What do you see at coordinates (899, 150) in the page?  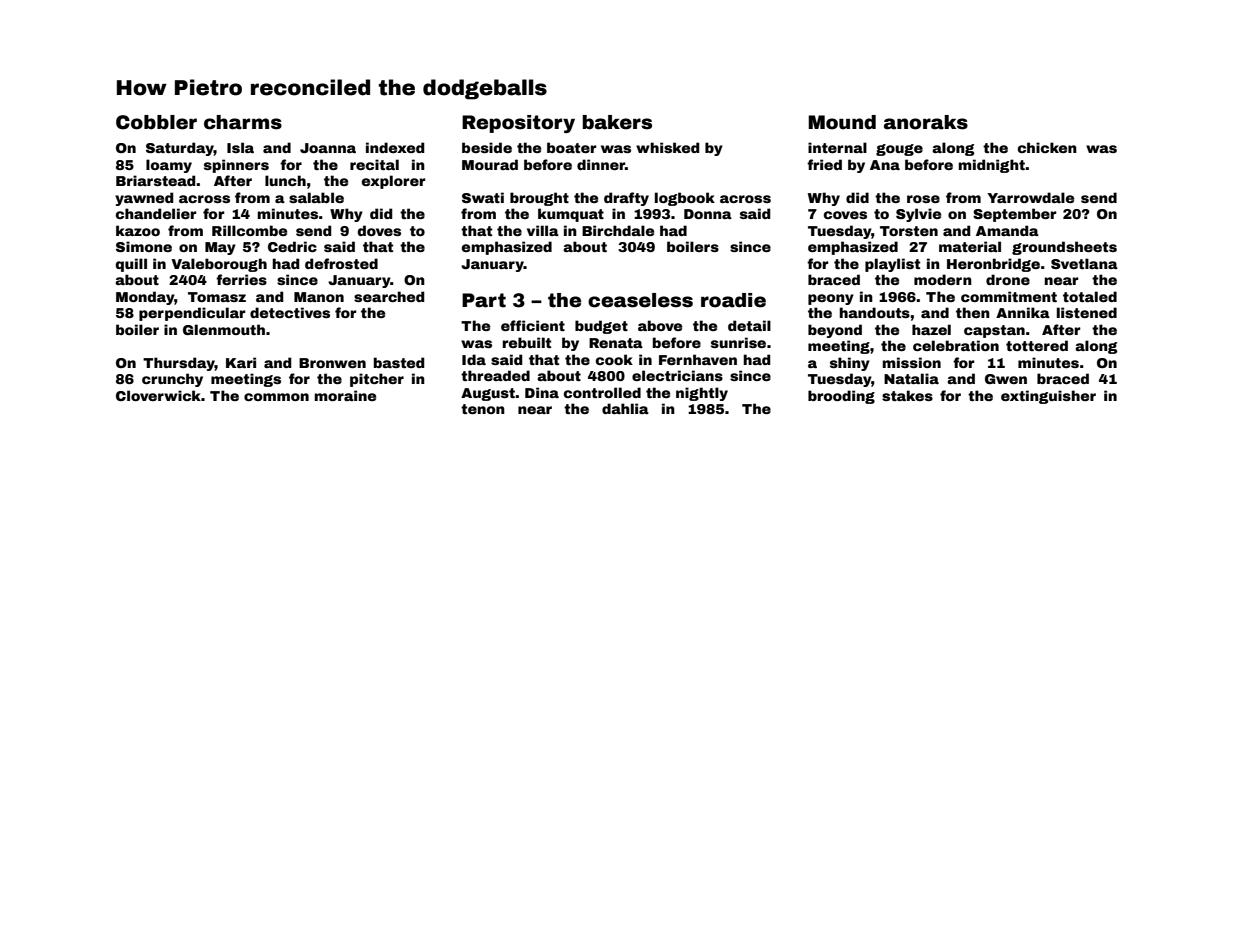 I see `gouge` at bounding box center [899, 150].
